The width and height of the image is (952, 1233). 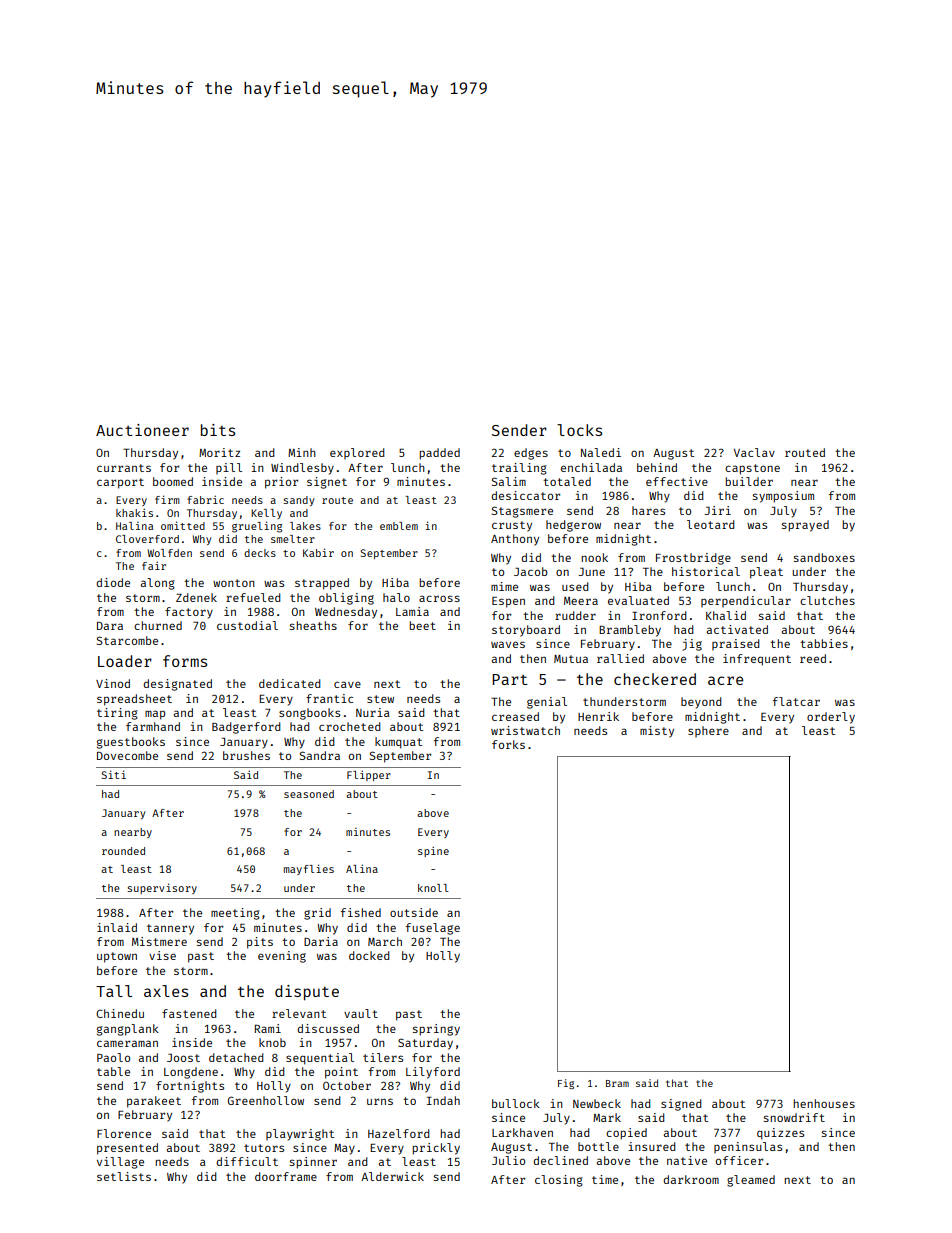 What do you see at coordinates (754, 452) in the image?
I see `Vaclav` at bounding box center [754, 452].
